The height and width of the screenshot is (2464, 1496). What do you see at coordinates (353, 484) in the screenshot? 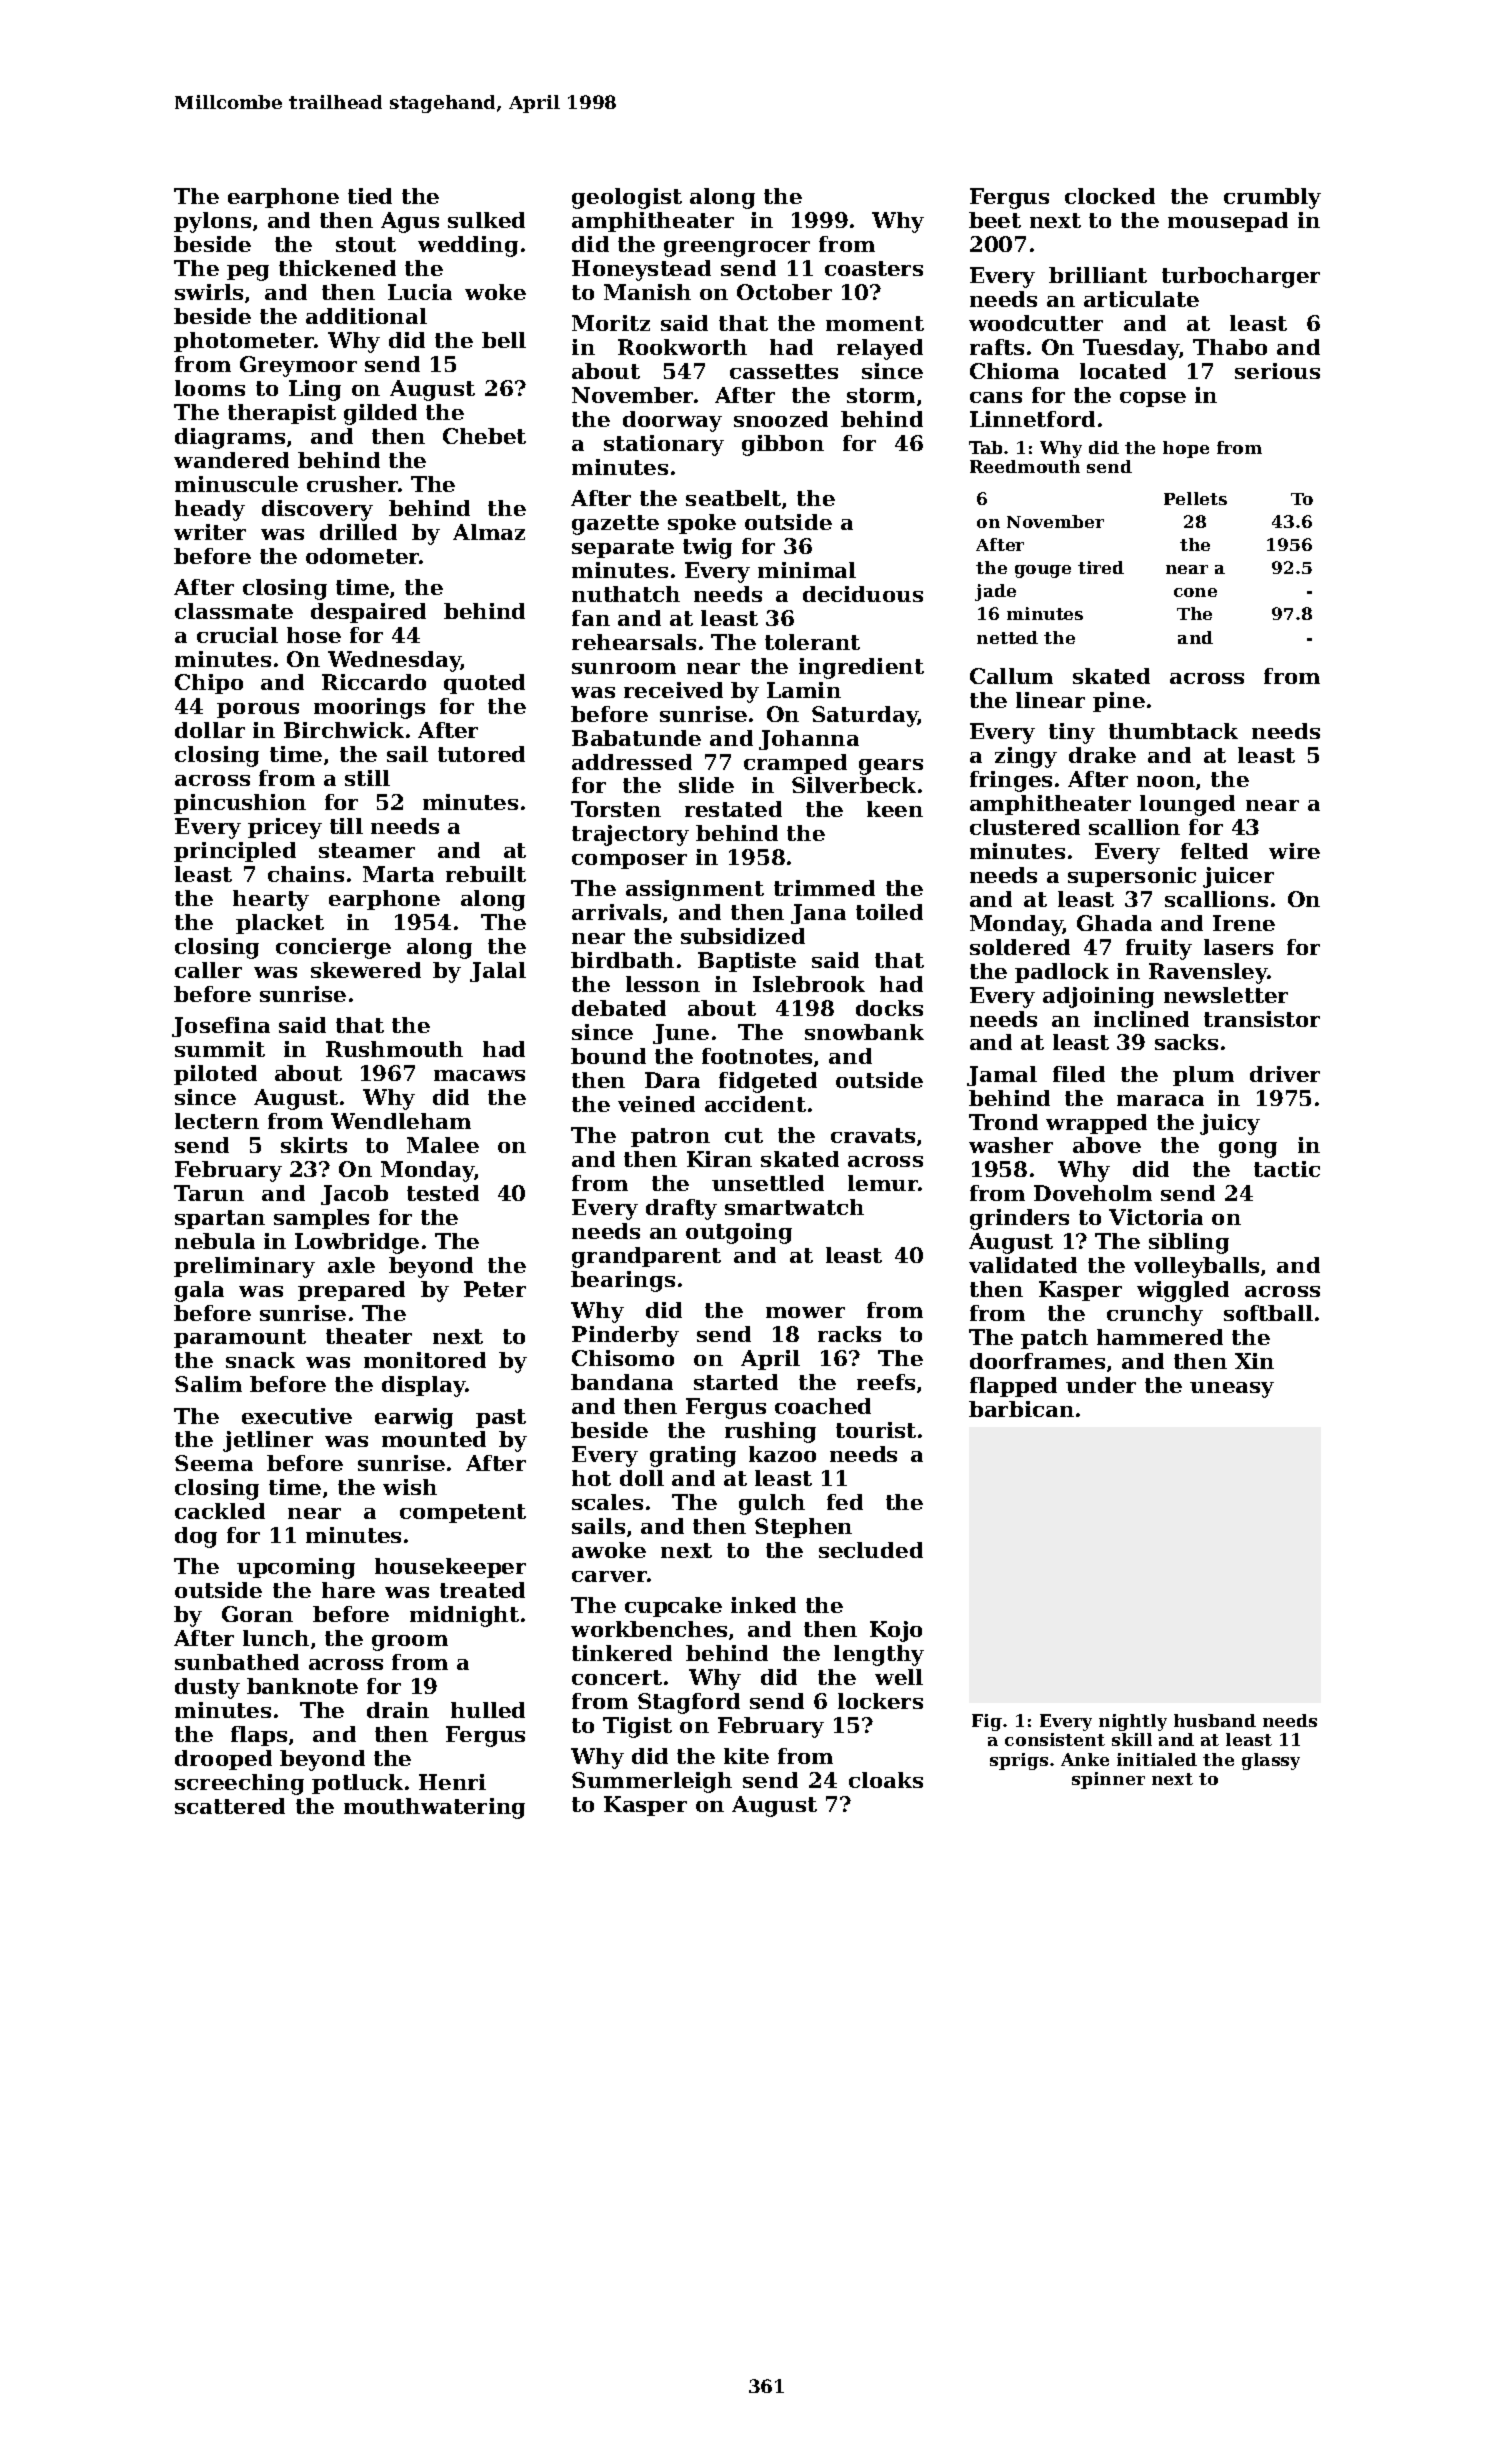
I see `crusher` at bounding box center [353, 484].
